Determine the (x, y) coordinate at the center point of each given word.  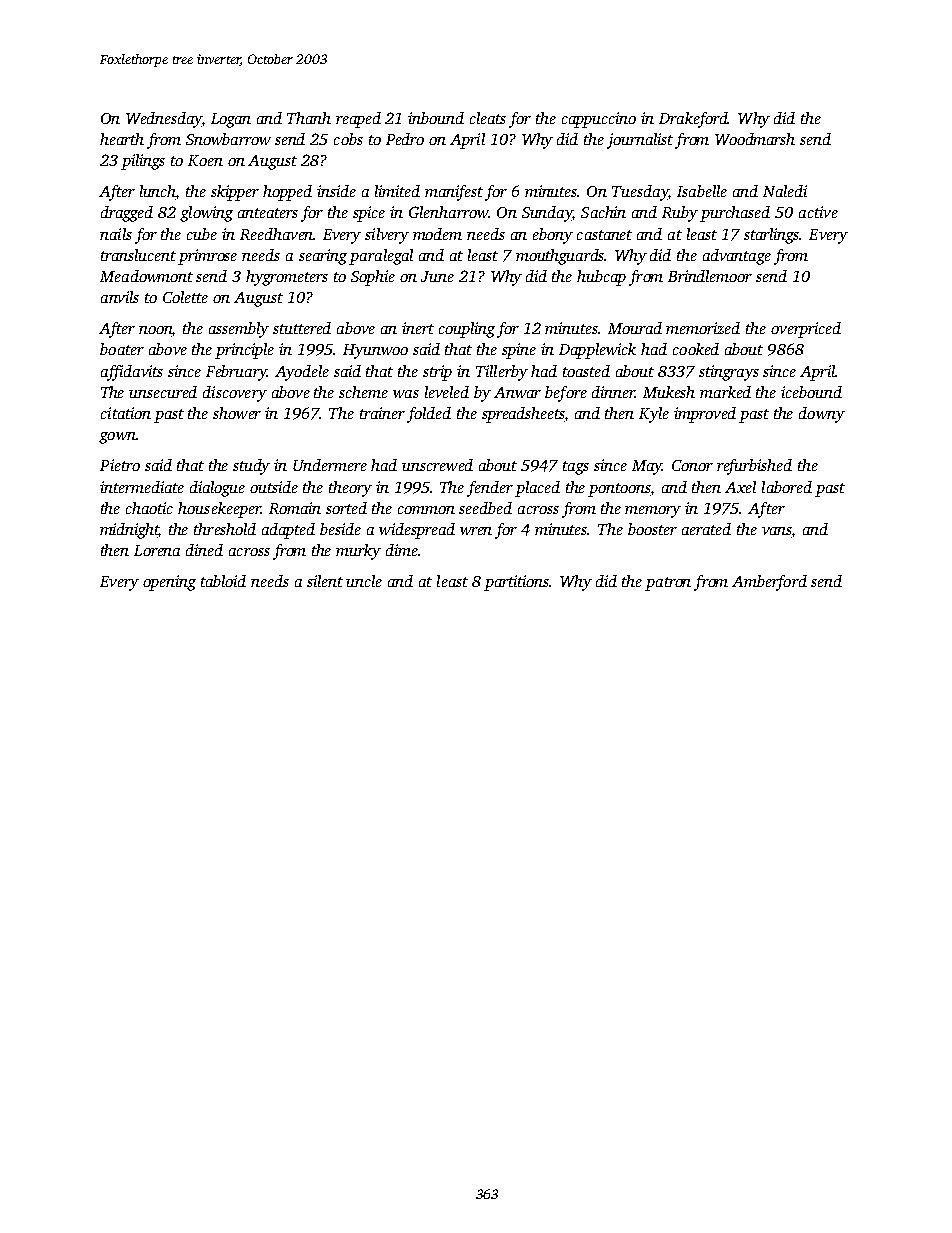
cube (202, 234)
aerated (706, 529)
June (437, 276)
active (818, 212)
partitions (517, 583)
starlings (772, 236)
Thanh (309, 118)
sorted (346, 508)
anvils (120, 297)
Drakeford (693, 120)
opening (169, 583)
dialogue (217, 489)
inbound (436, 118)
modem (437, 234)
